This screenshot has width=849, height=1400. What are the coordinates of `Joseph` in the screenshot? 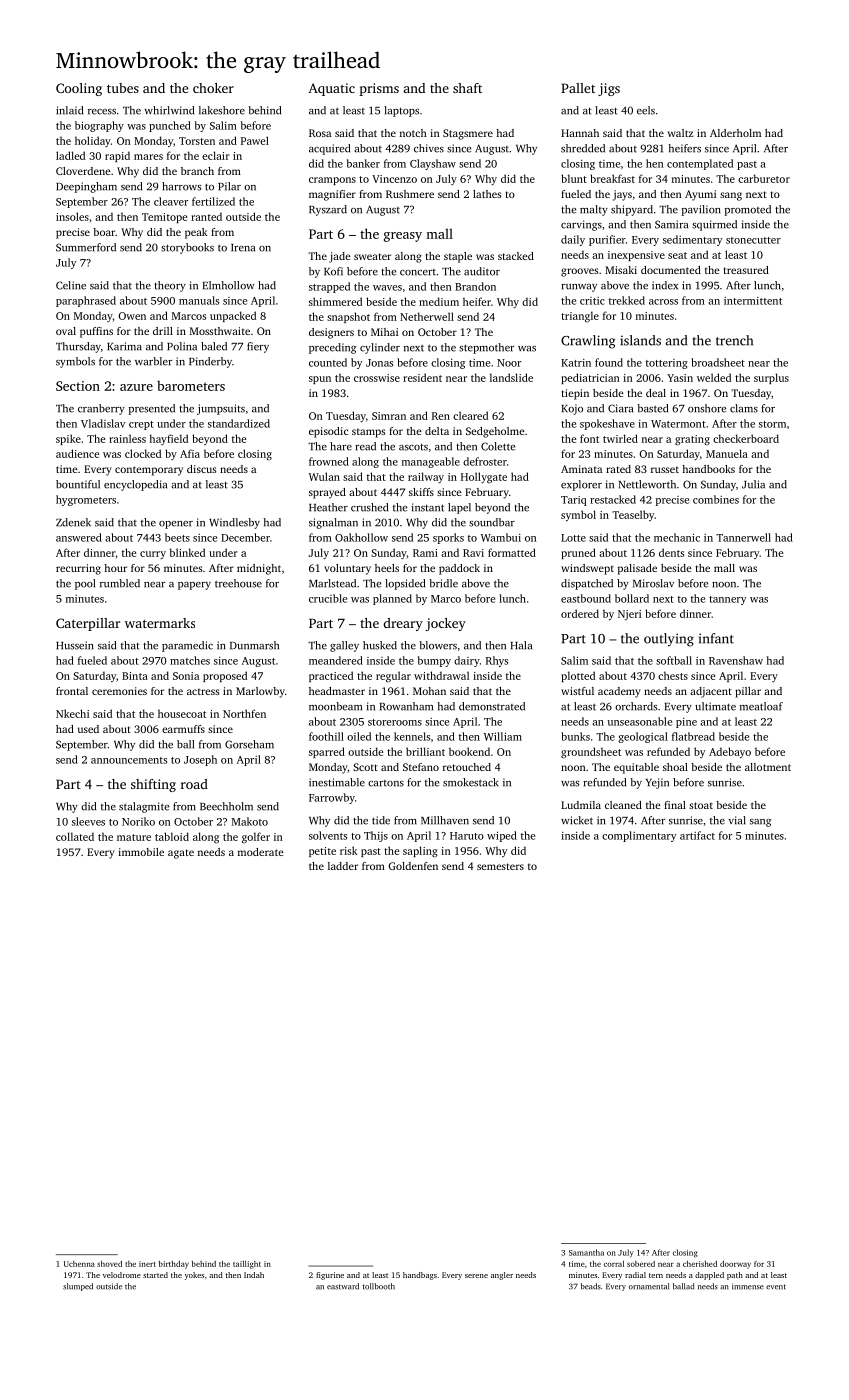 It's located at (200, 760).
